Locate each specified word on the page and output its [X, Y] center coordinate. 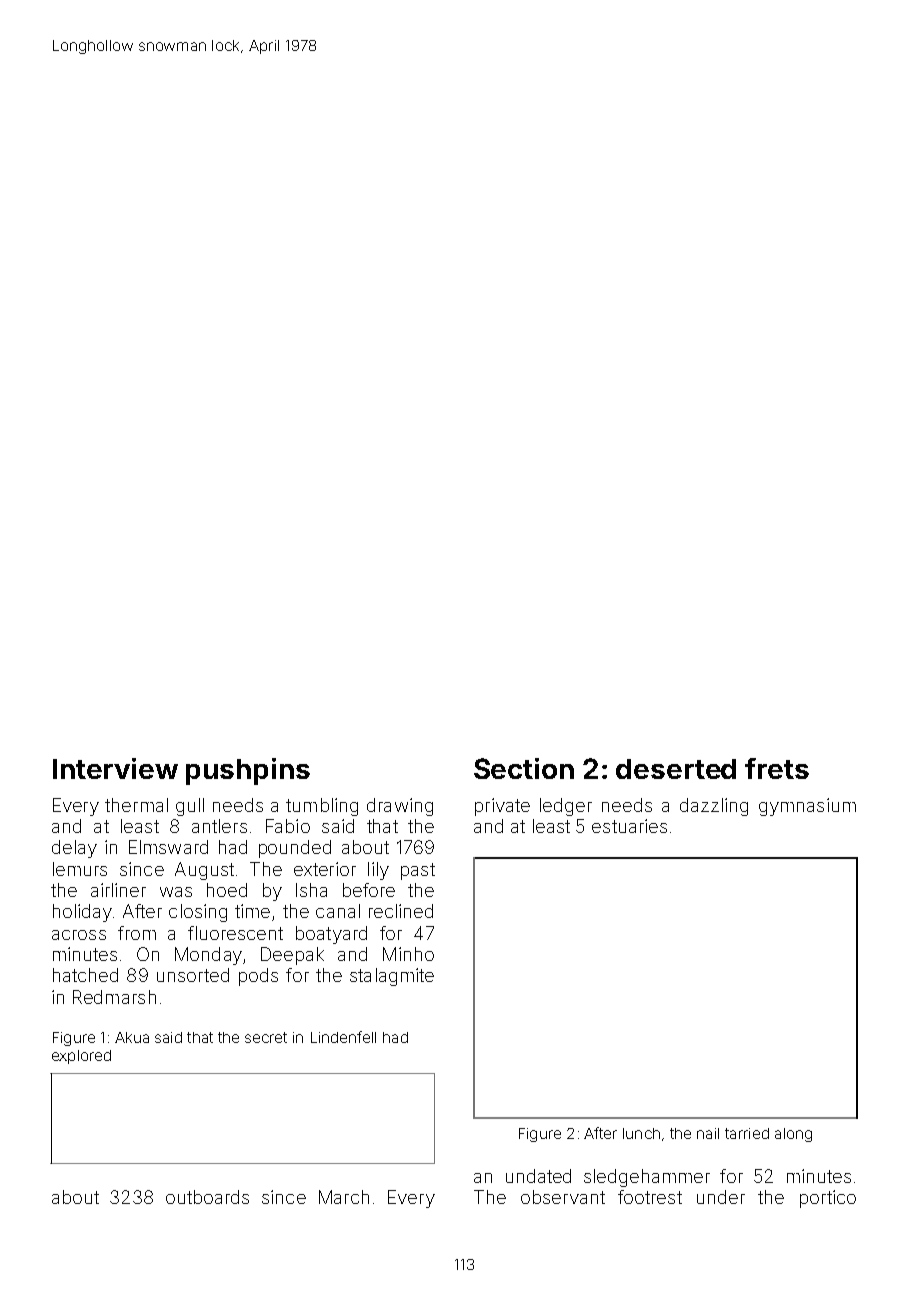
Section [524, 768]
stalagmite [392, 977]
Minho [408, 954]
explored [81, 1057]
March [344, 1197]
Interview [115, 768]
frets [777, 768]
